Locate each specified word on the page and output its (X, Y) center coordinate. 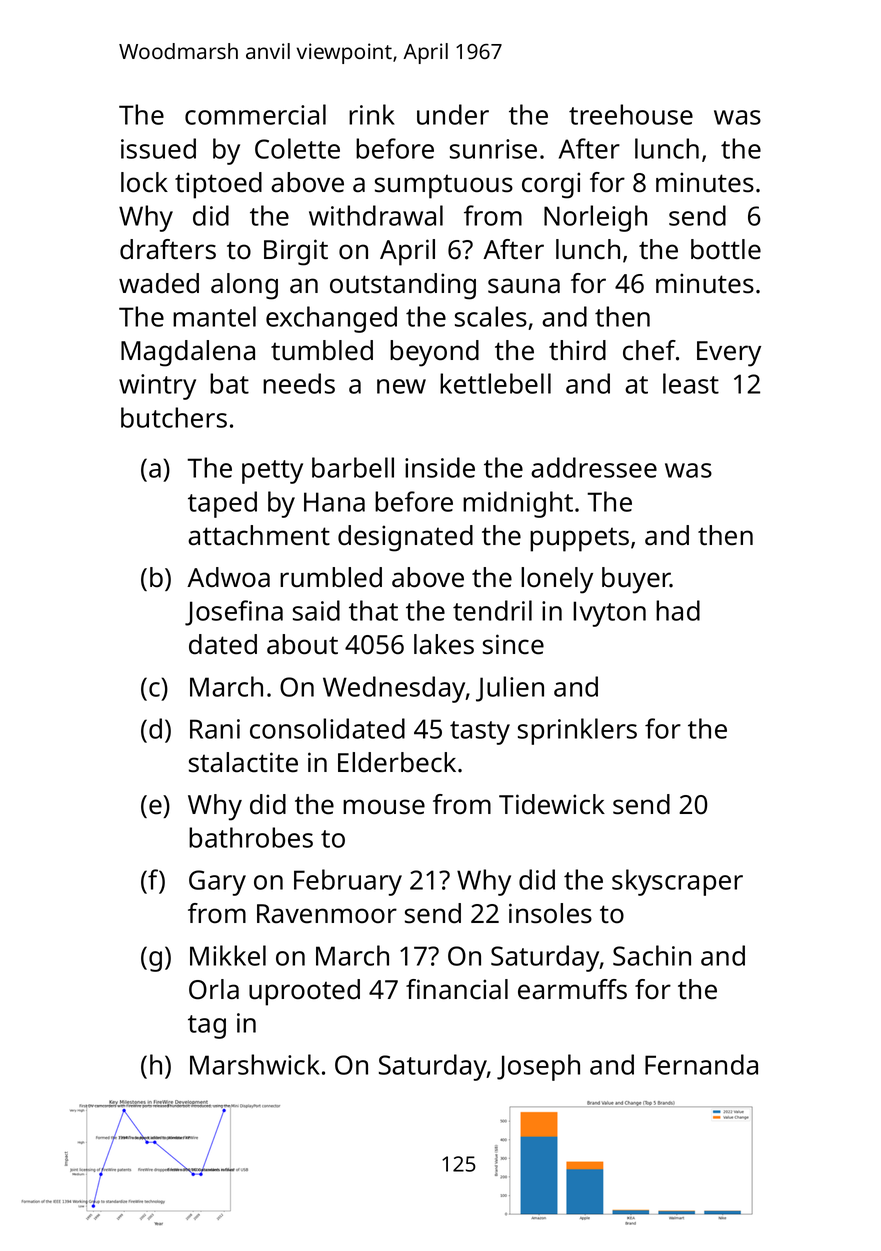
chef (649, 350)
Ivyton (609, 614)
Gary (217, 883)
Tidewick (552, 804)
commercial (255, 114)
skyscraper (677, 882)
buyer (636, 580)
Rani (215, 729)
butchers (174, 417)
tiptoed (218, 185)
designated (405, 538)
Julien (510, 689)
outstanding (403, 286)
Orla (214, 989)
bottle (726, 249)
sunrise (493, 149)
